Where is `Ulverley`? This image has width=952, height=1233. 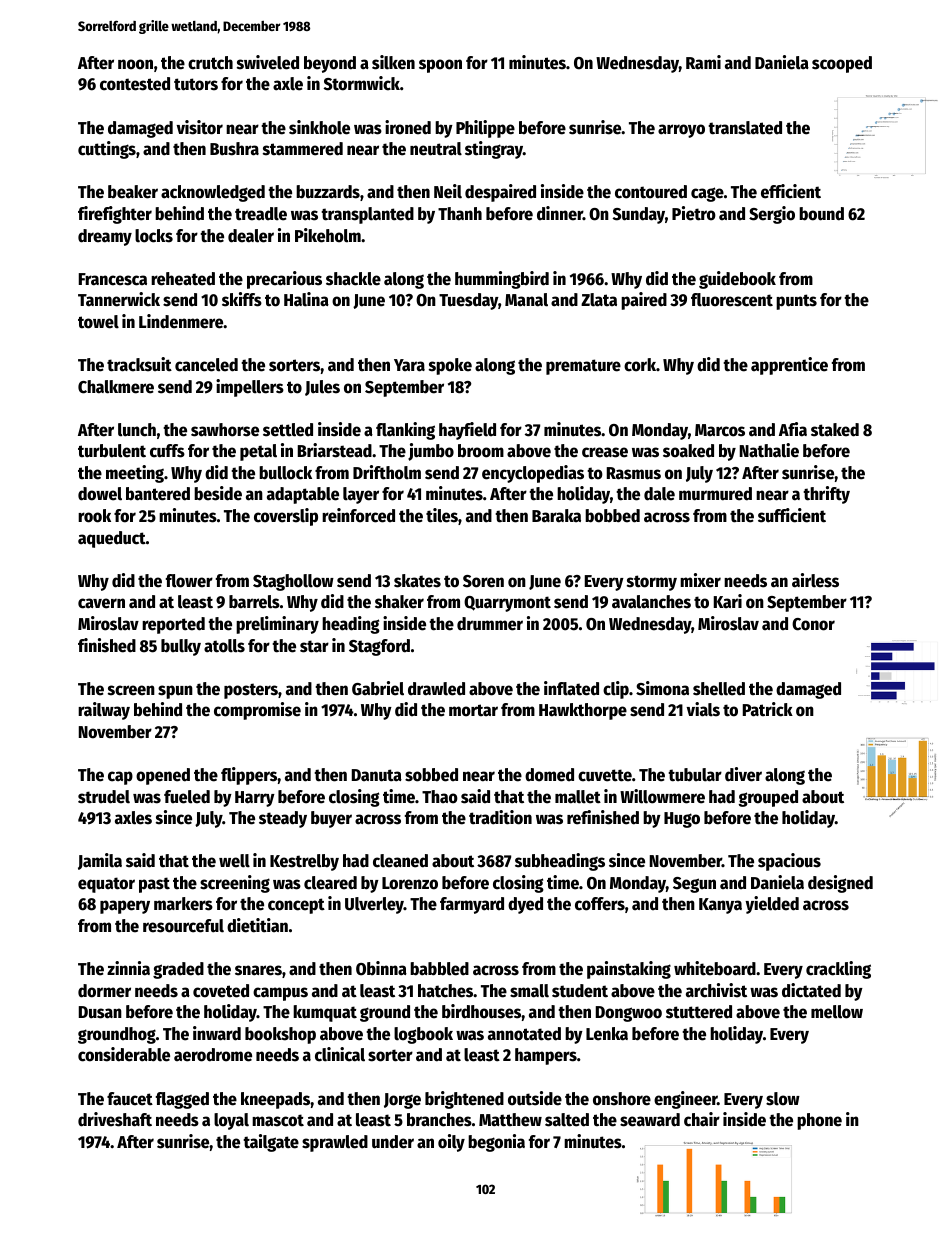
Ulverley is located at coordinates (374, 905).
